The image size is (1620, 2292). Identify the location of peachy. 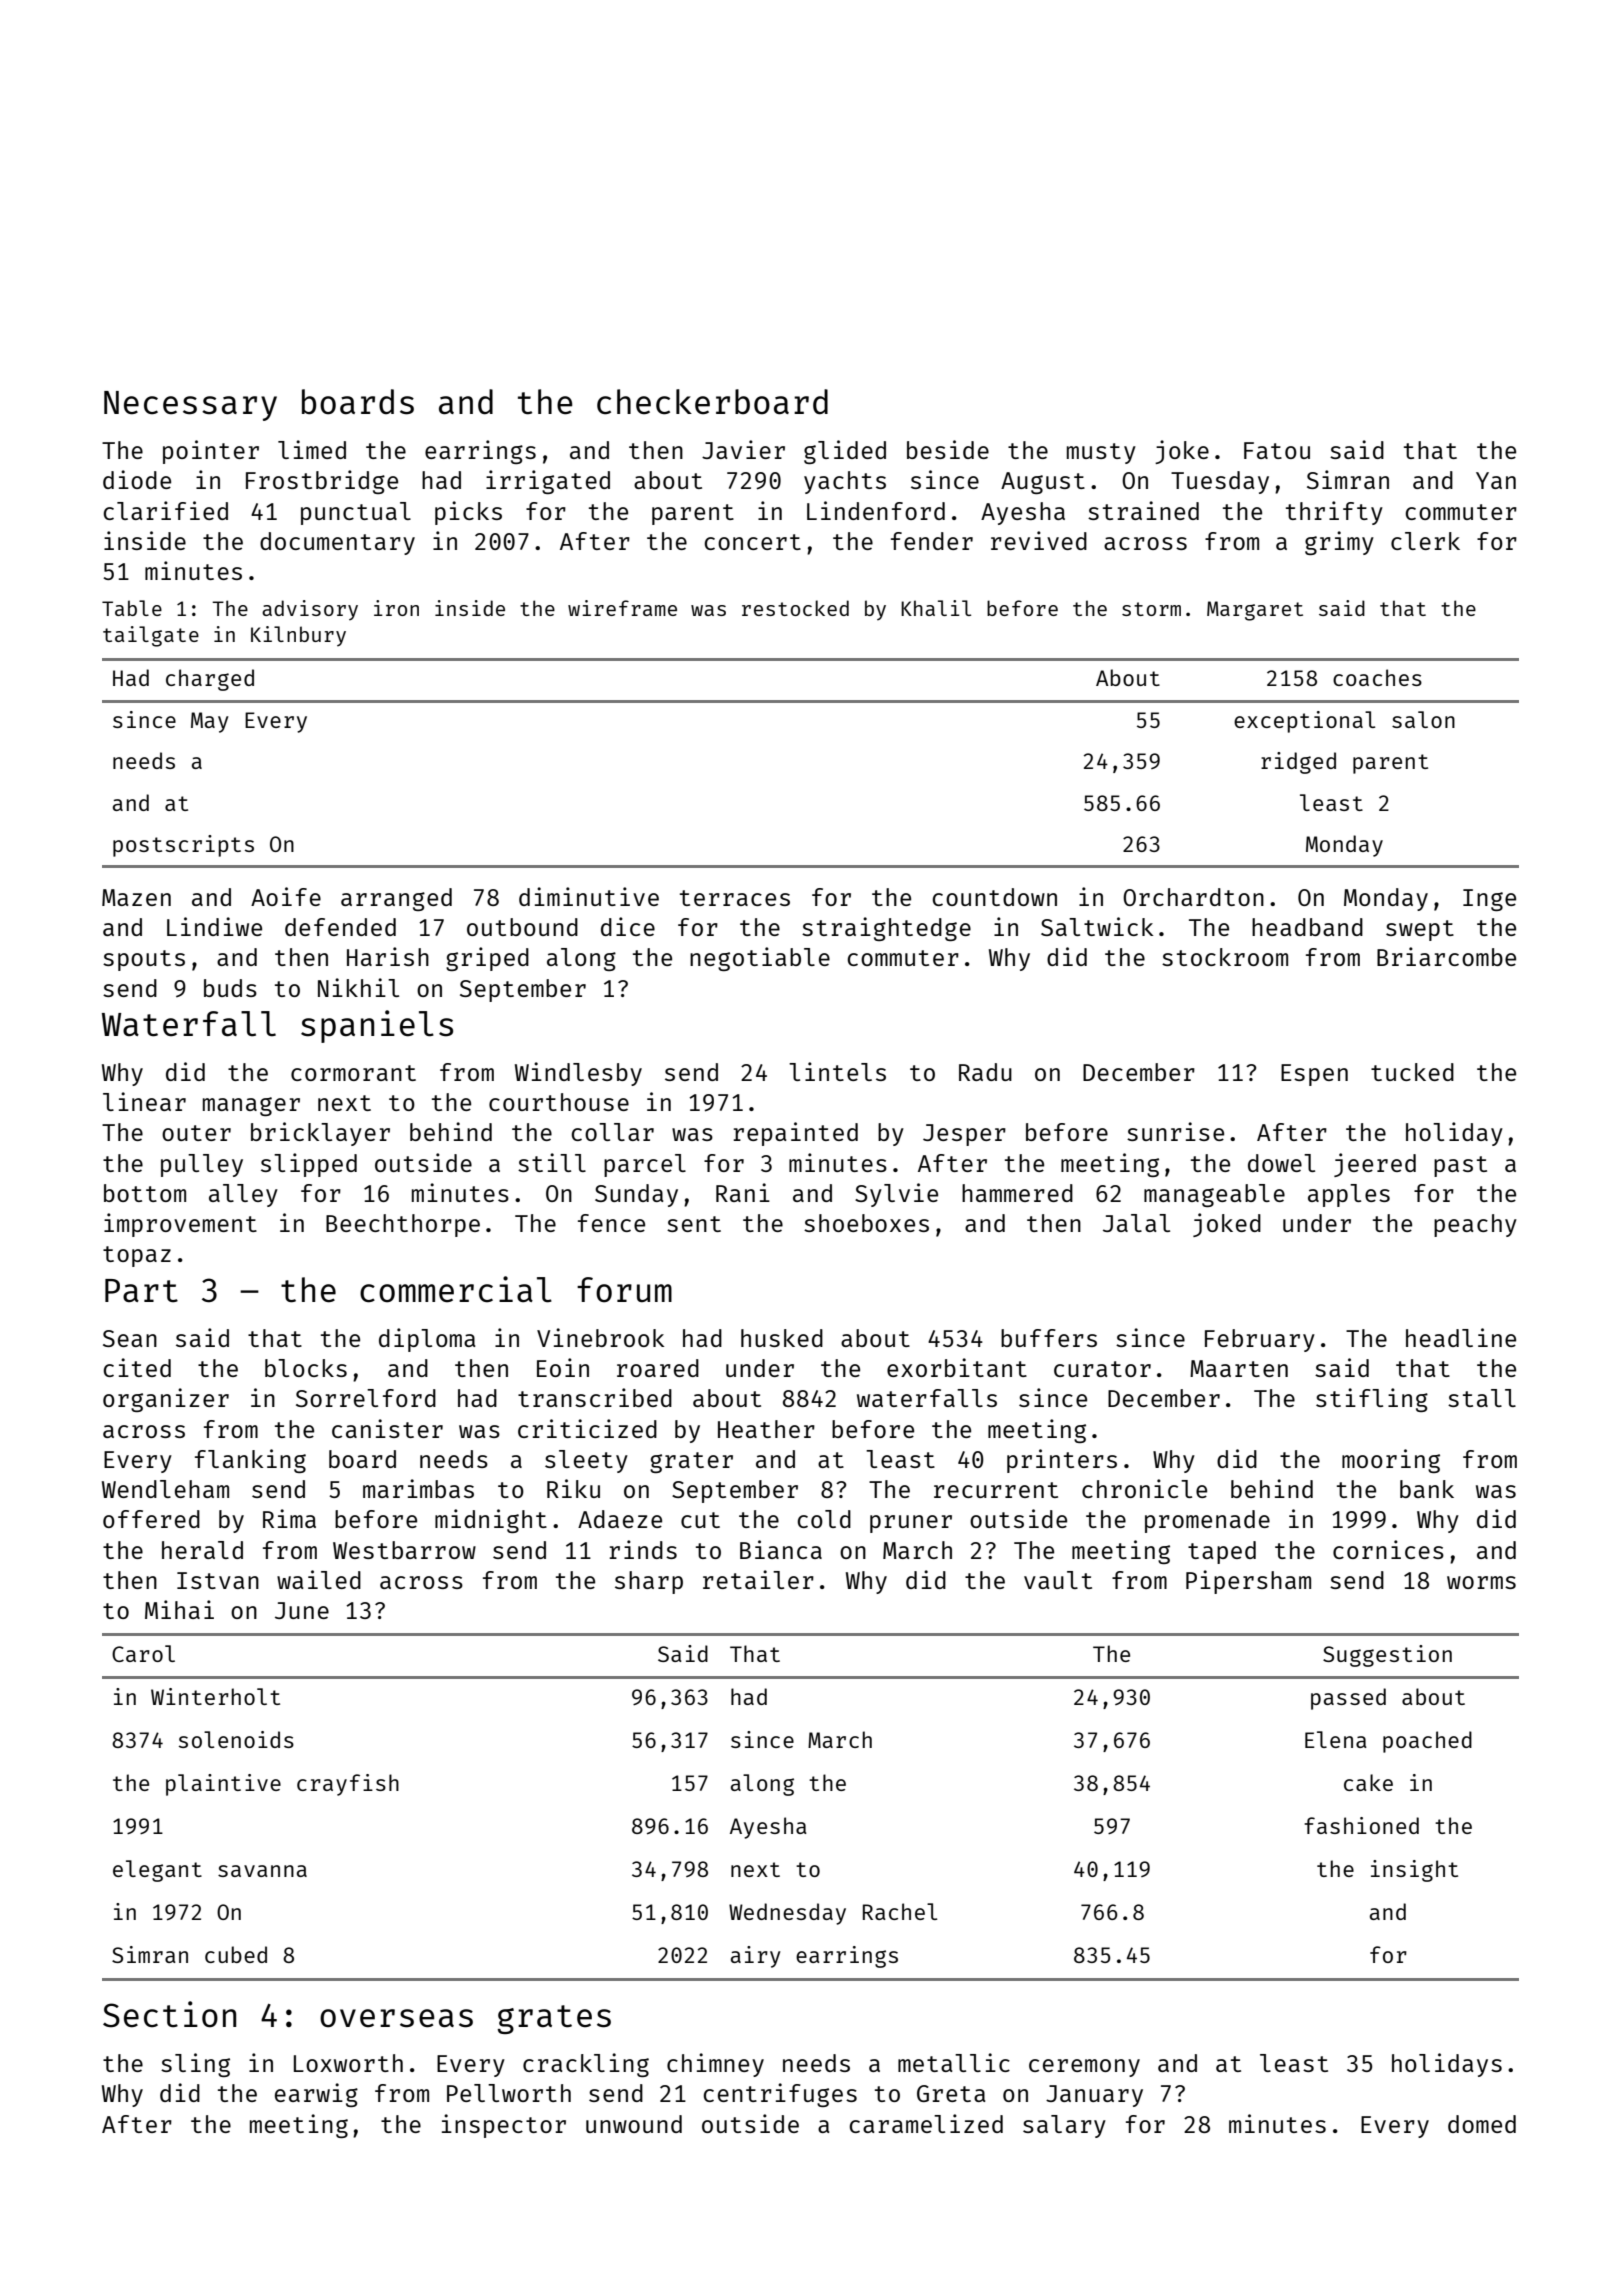
(1475, 1225).
